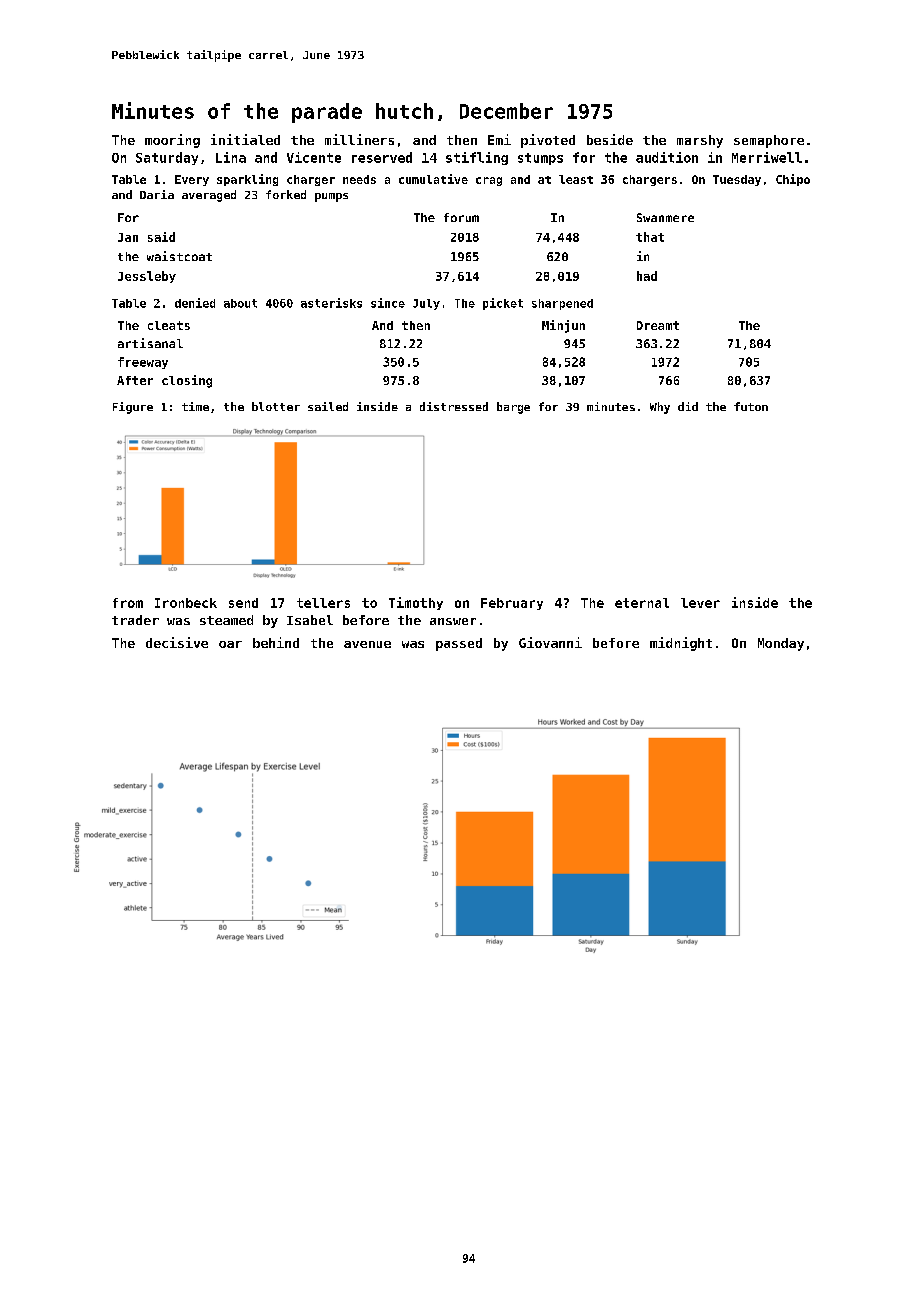  I want to click on initialed, so click(245, 139).
